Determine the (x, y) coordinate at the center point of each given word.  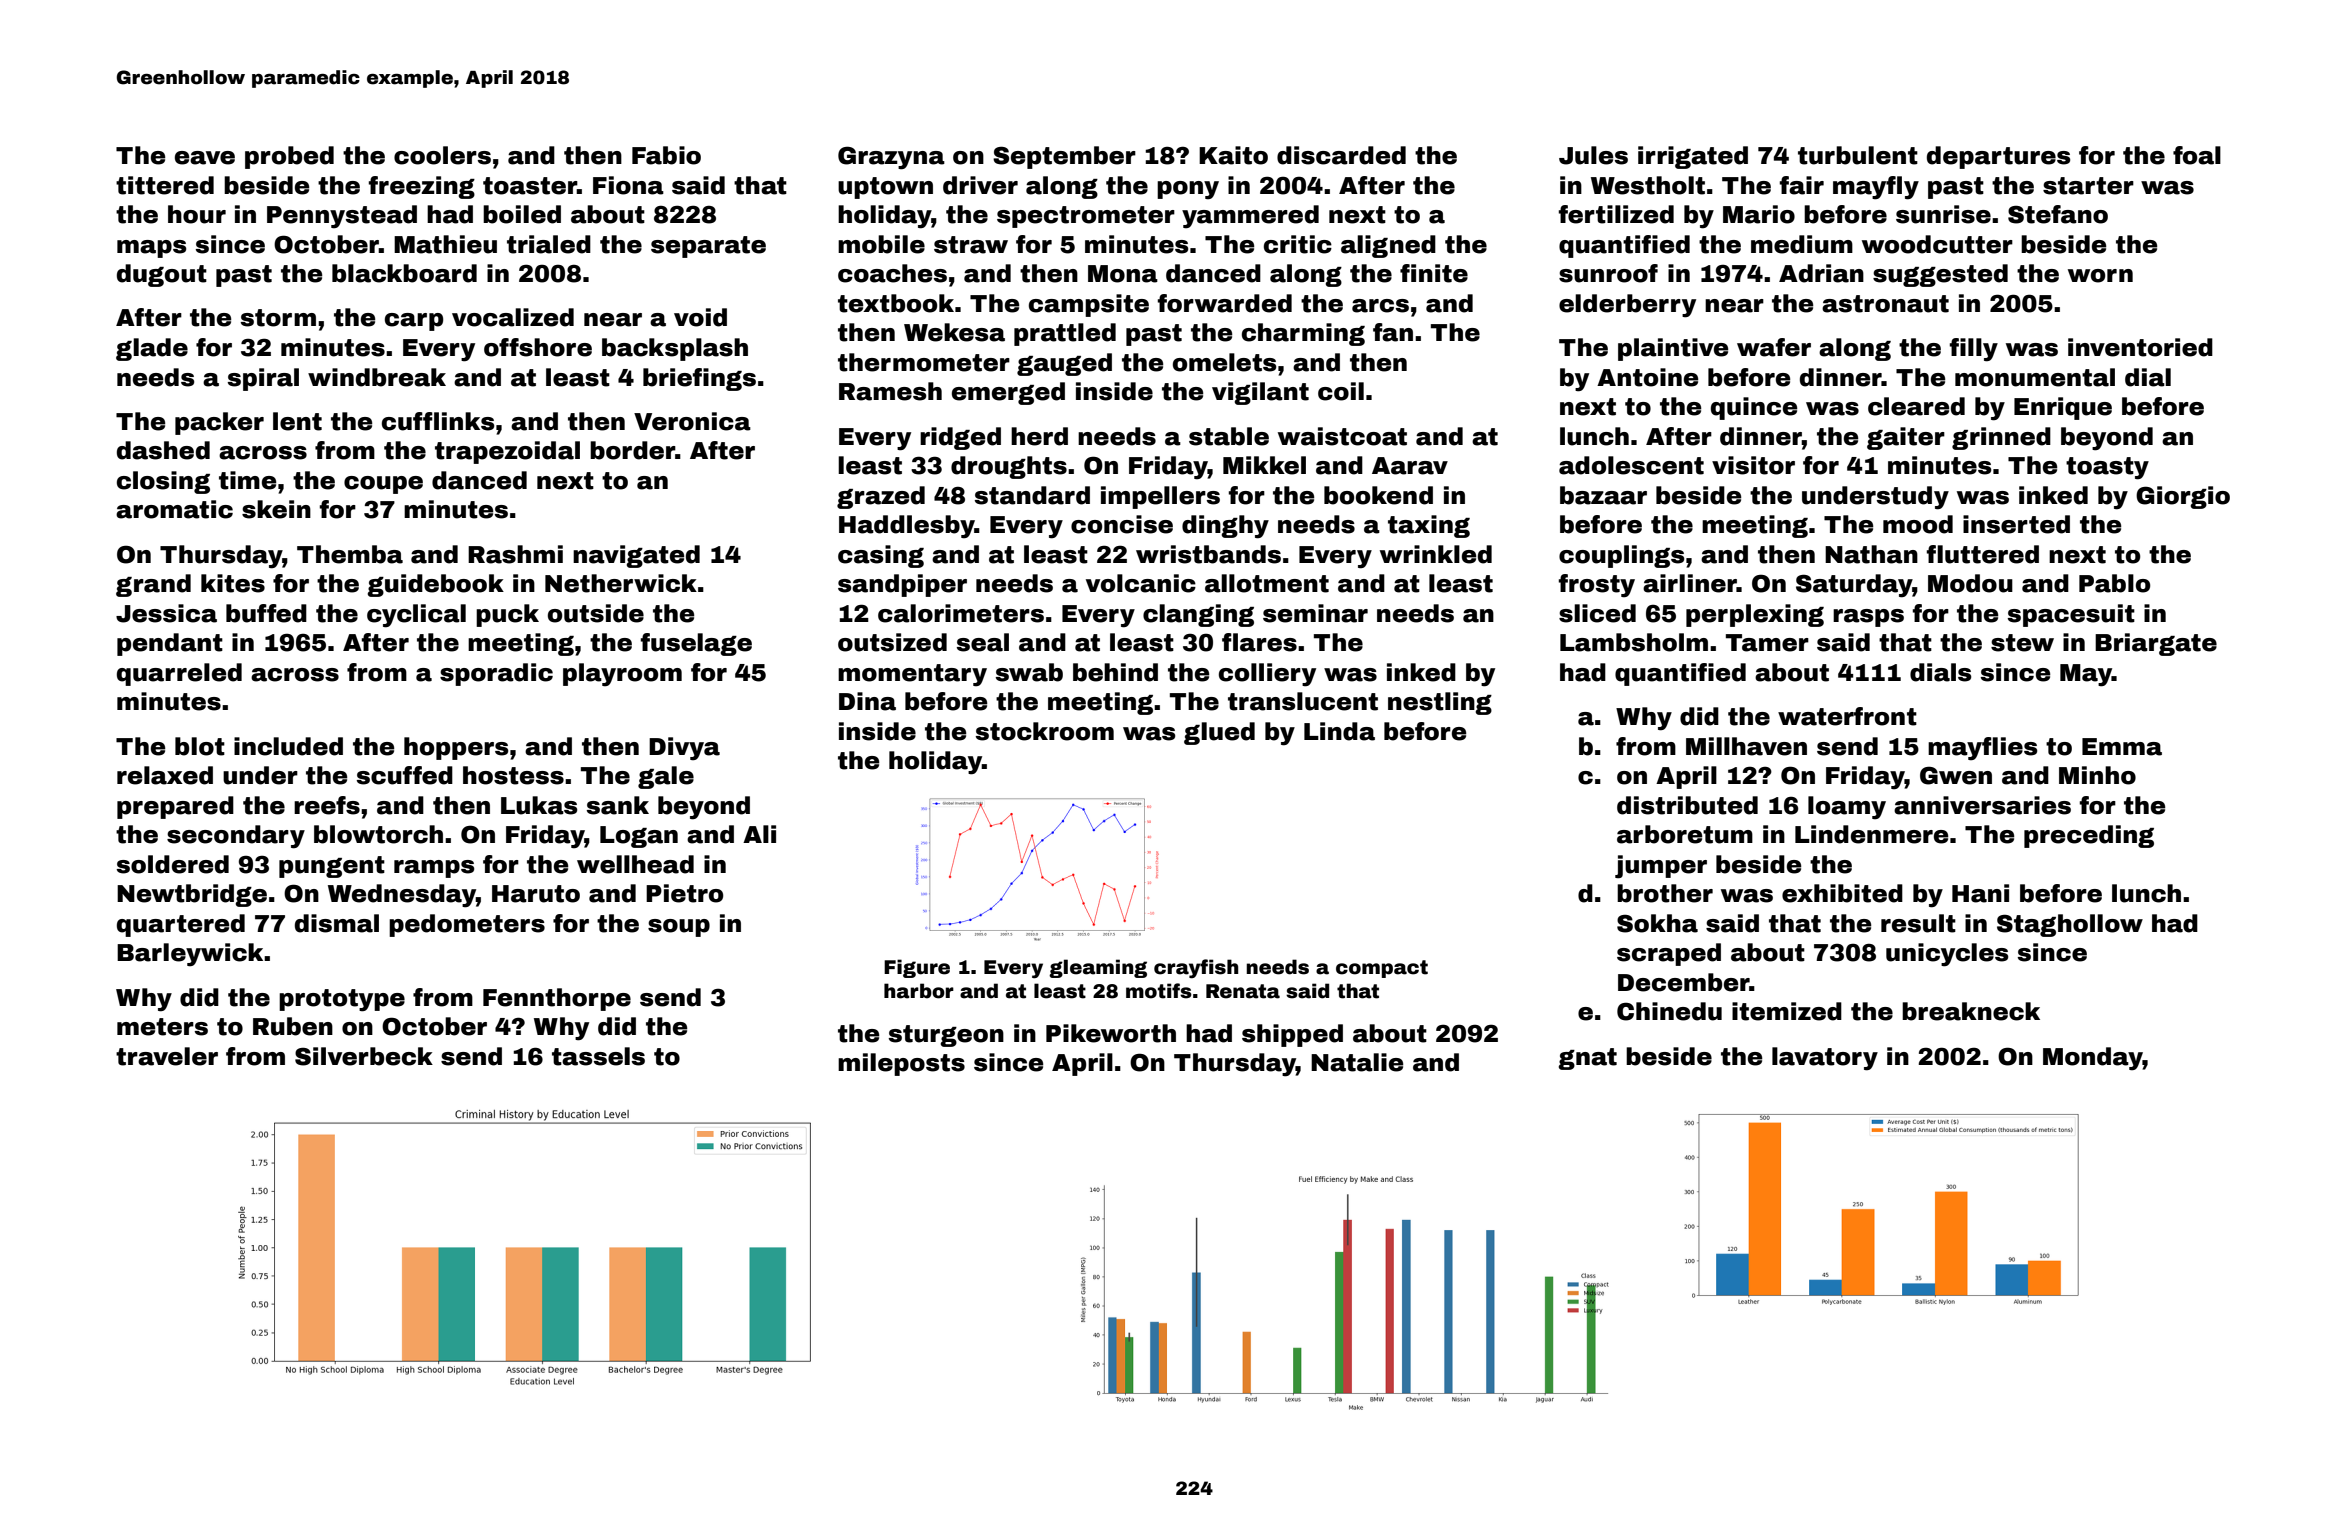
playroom (622, 675)
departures (1998, 157)
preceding (2089, 836)
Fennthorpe (557, 999)
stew (2022, 643)
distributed (1687, 805)
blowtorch (378, 834)
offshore (538, 347)
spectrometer (1086, 217)
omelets (1224, 362)
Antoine (1648, 377)
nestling (1440, 703)
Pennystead (342, 217)
